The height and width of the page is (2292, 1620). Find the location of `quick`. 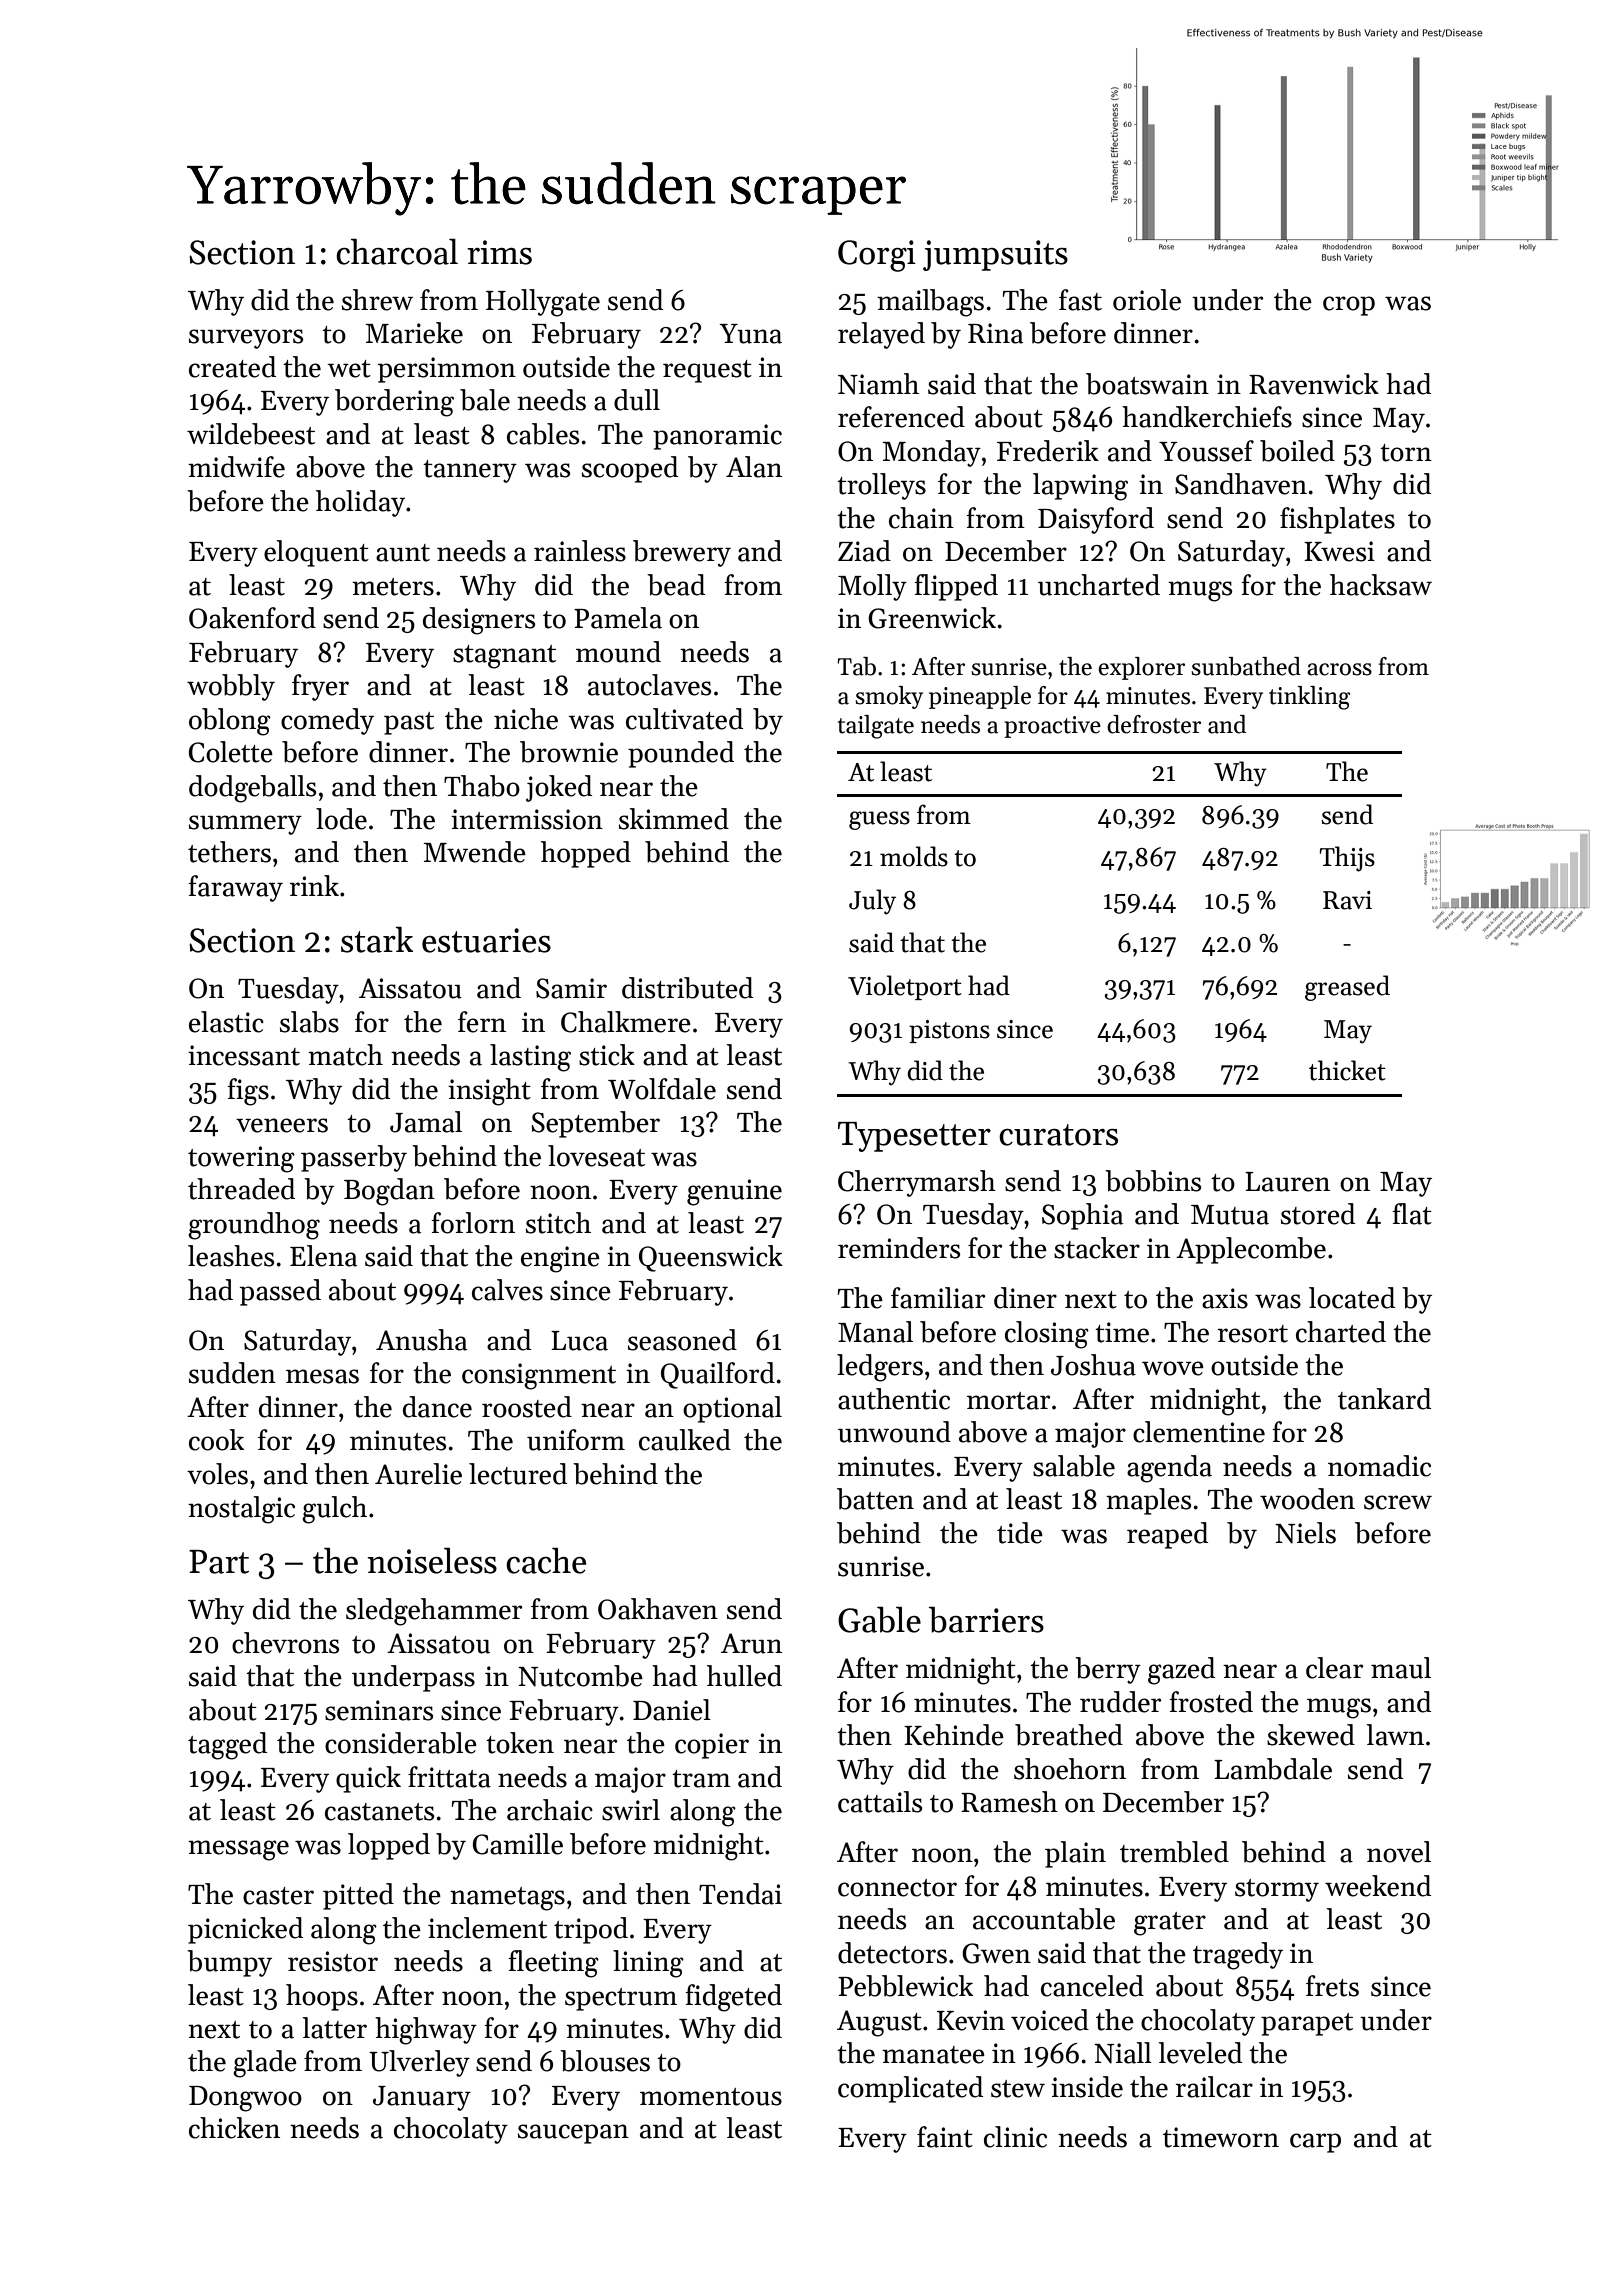

quick is located at coordinates (368, 1779).
